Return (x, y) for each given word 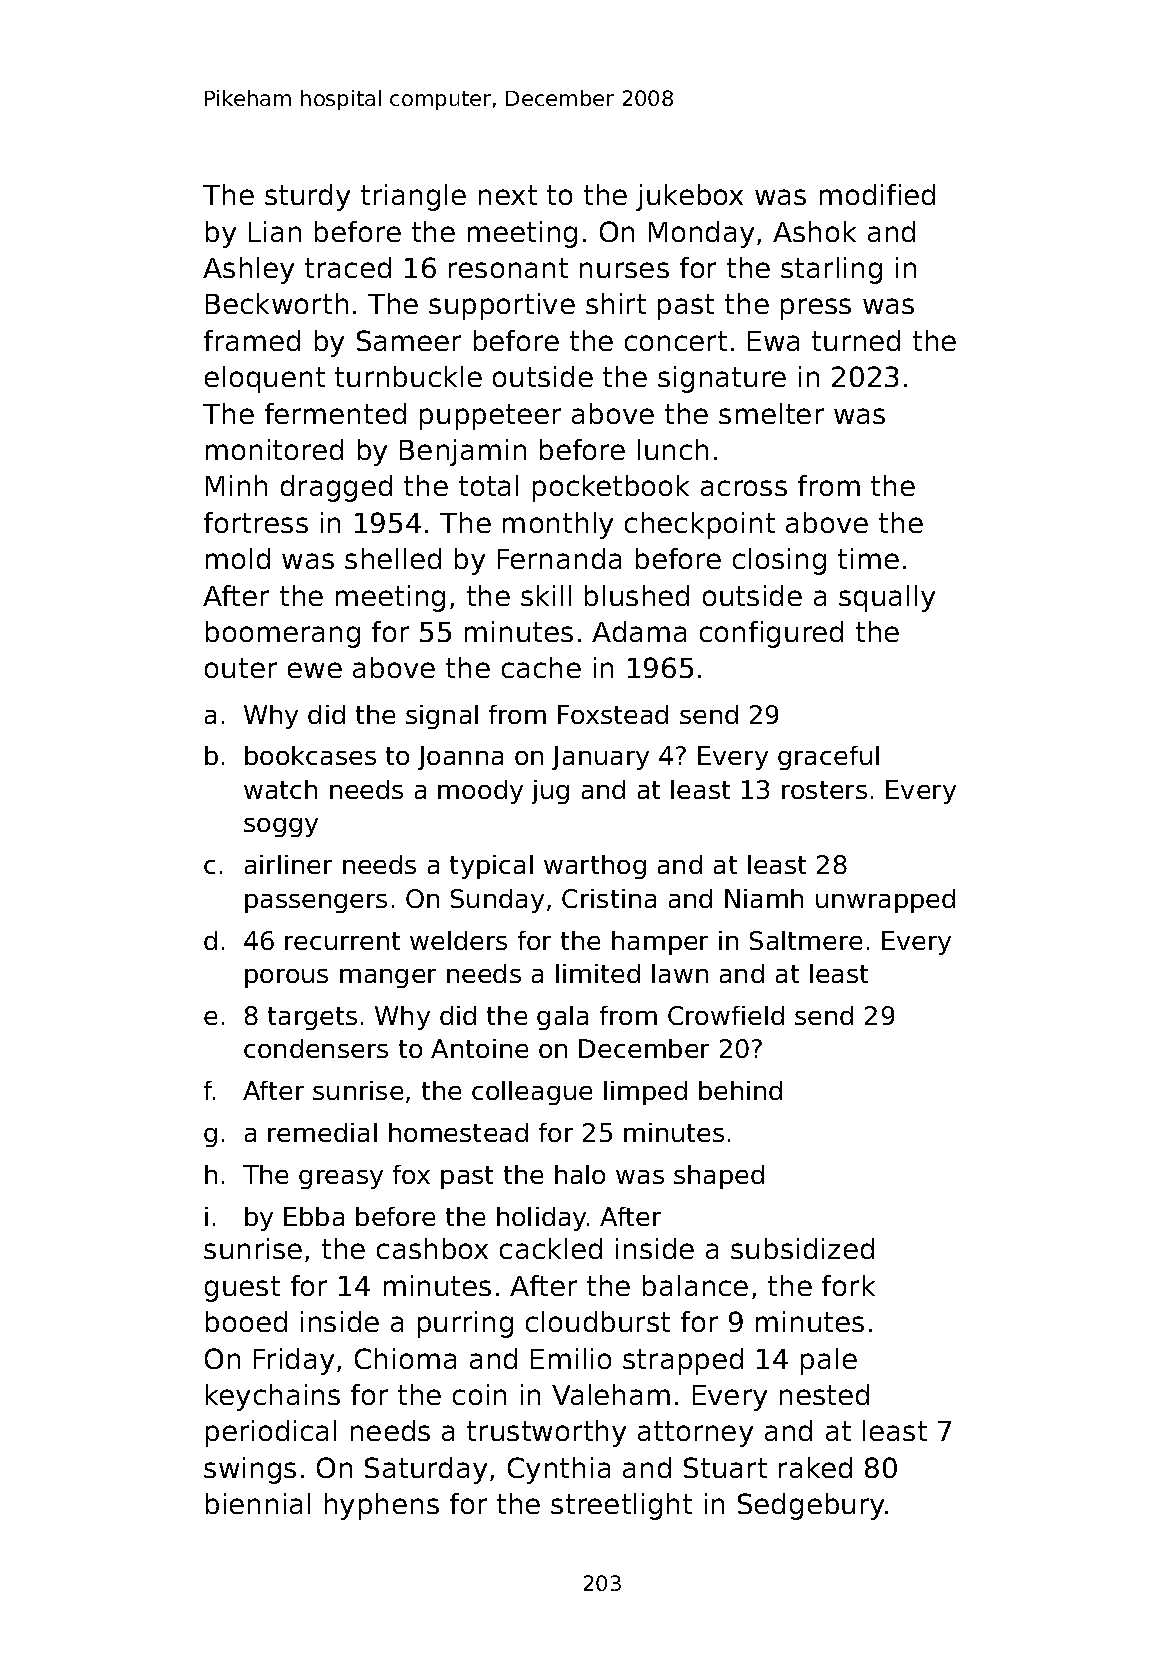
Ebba (314, 1216)
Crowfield (726, 1015)
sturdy (307, 197)
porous (286, 978)
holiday (541, 1219)
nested (824, 1394)
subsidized (802, 1248)
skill (546, 595)
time (868, 558)
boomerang (283, 634)
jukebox (689, 197)
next (508, 195)
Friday (294, 1361)
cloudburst (598, 1321)
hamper (660, 943)
